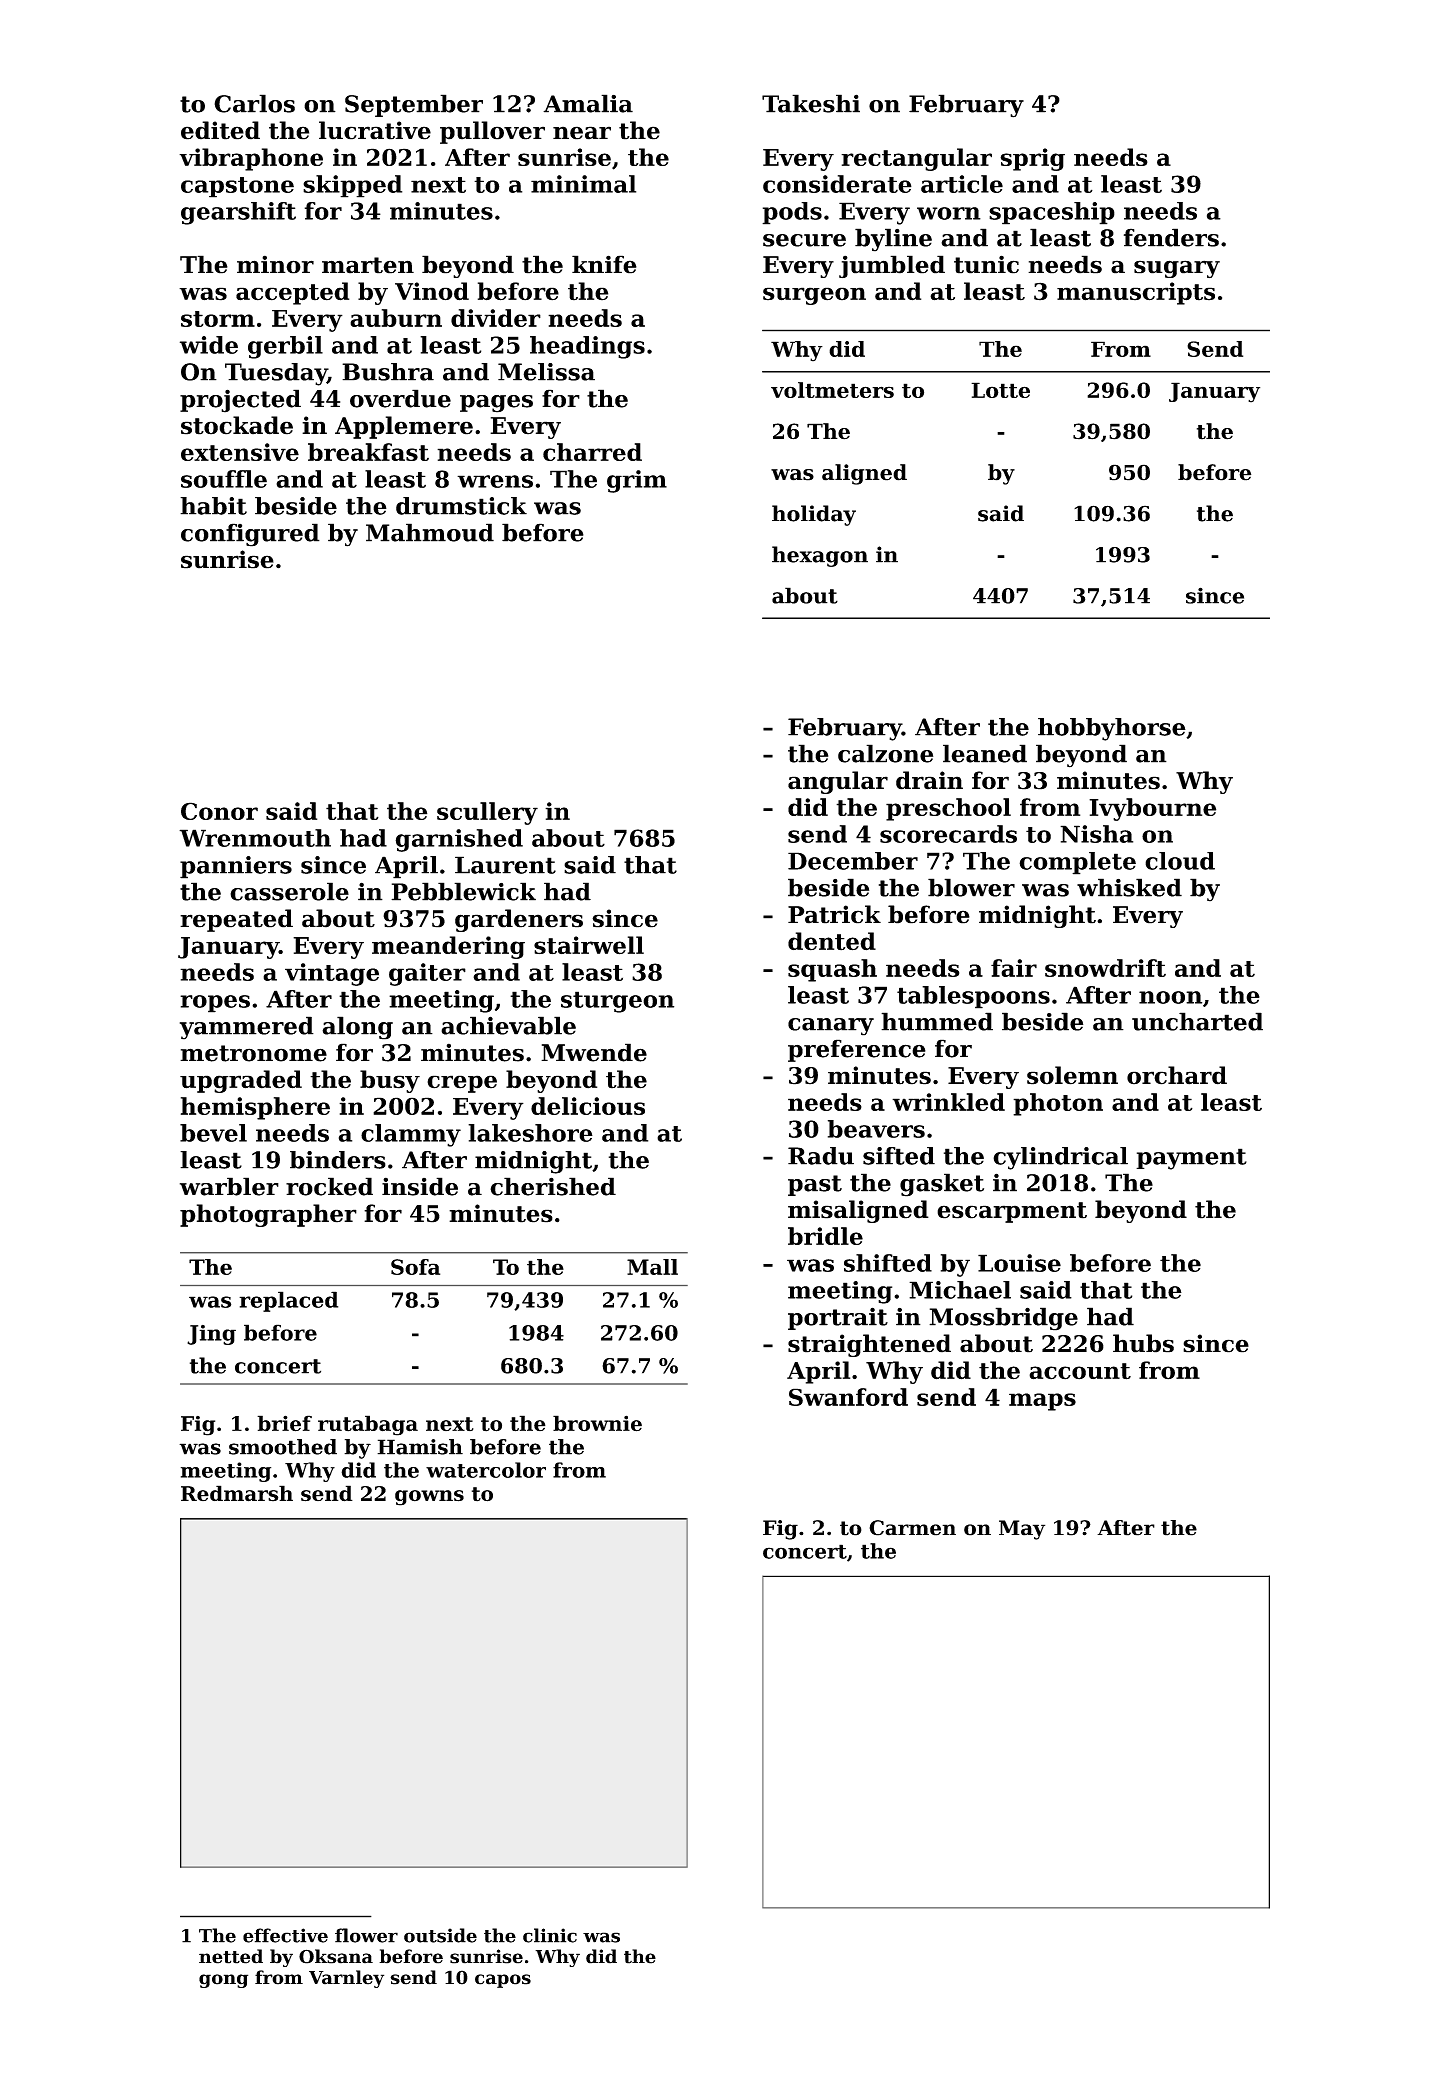  Describe the element at coordinates (414, 105) in the image. I see `September` at that location.
